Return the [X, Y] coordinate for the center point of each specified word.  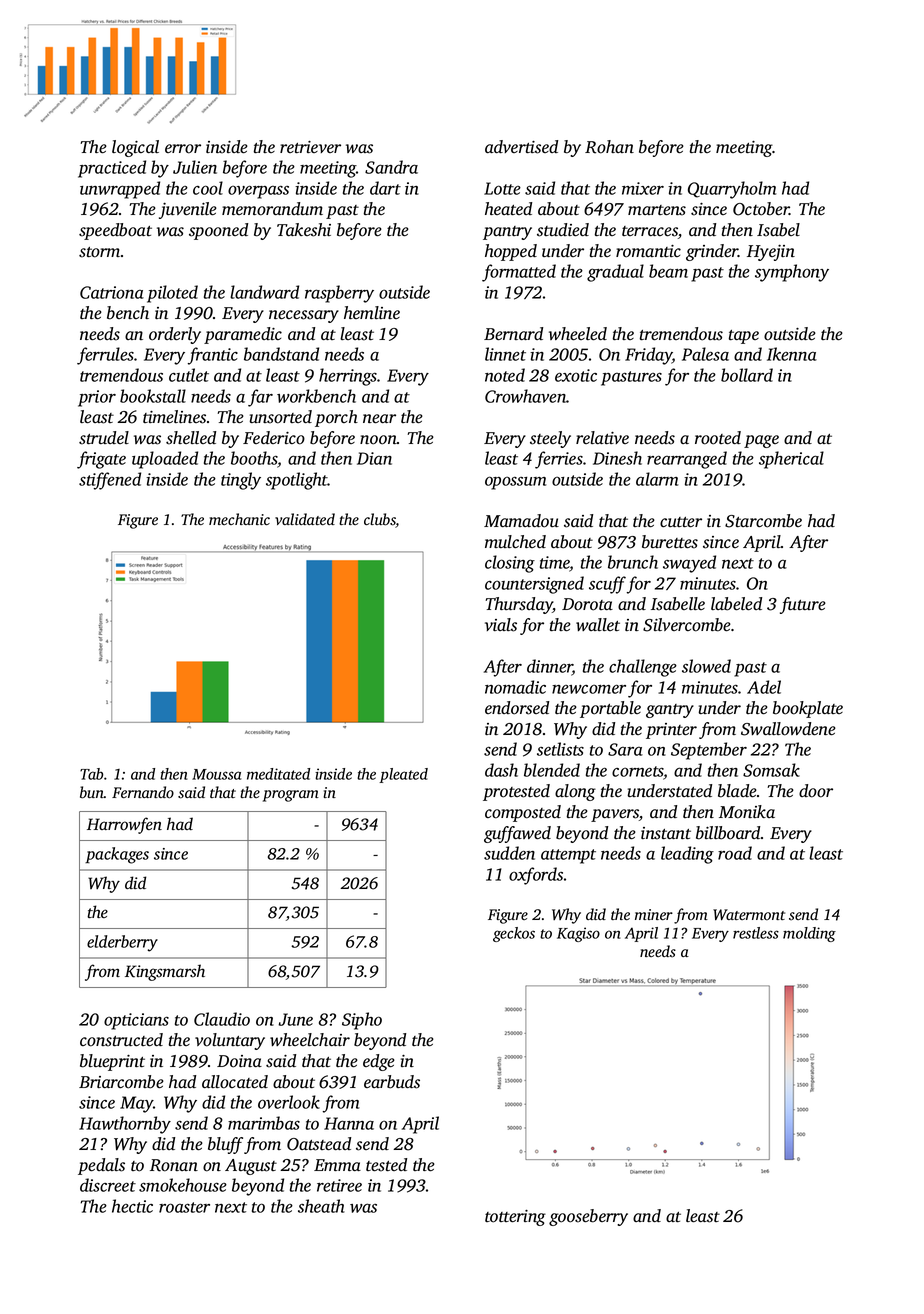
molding [809, 934]
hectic [132, 1206]
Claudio [222, 1019]
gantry [670, 711]
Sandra [391, 167]
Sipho [362, 1021]
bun [92, 792]
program [291, 796]
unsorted [281, 417]
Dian [374, 458]
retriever [310, 147]
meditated [278, 774]
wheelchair [310, 1039]
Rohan [609, 147]
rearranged [687, 460]
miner [654, 914]
